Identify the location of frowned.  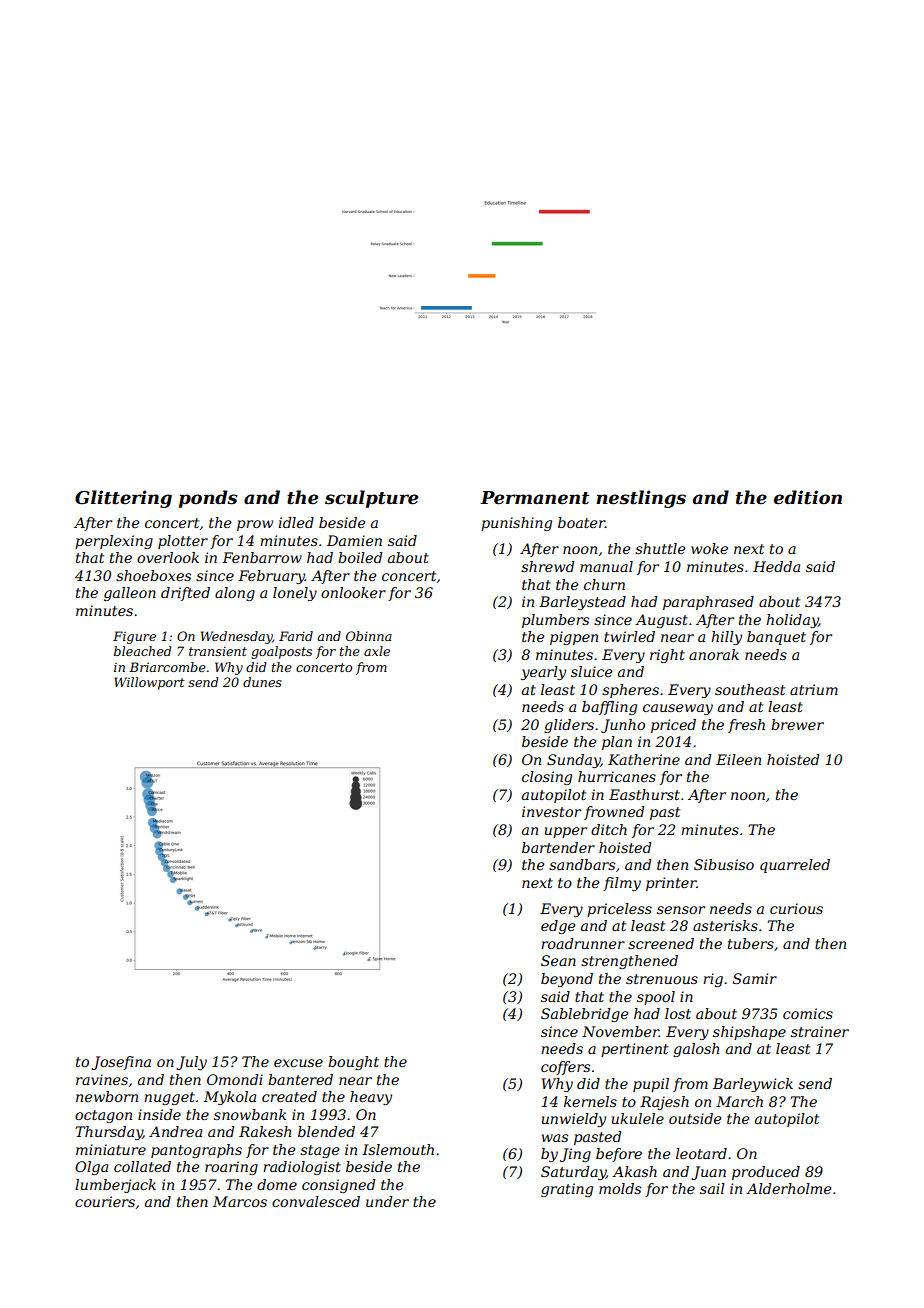
(614, 813).
